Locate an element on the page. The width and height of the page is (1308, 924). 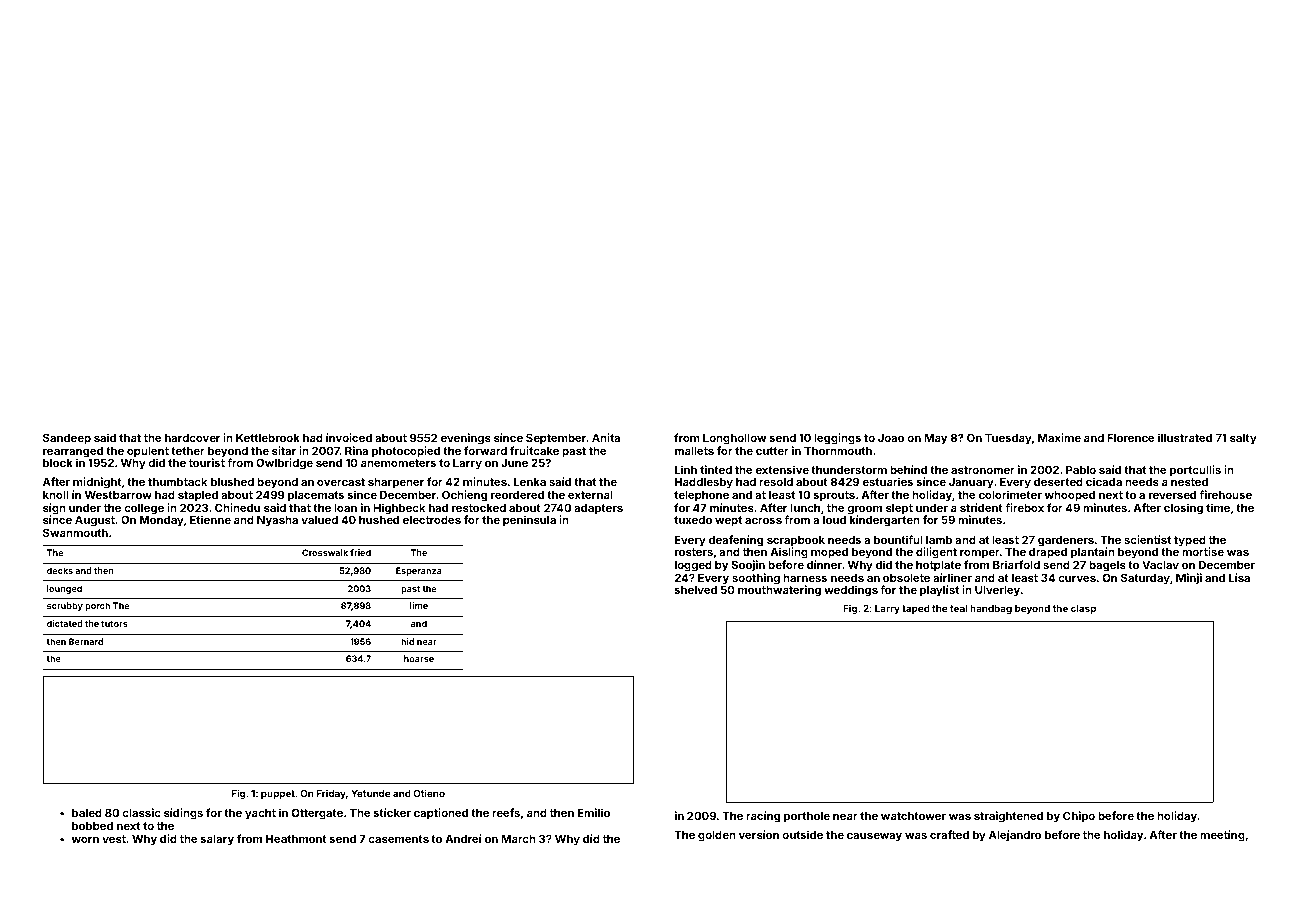
watchtower is located at coordinates (913, 816).
